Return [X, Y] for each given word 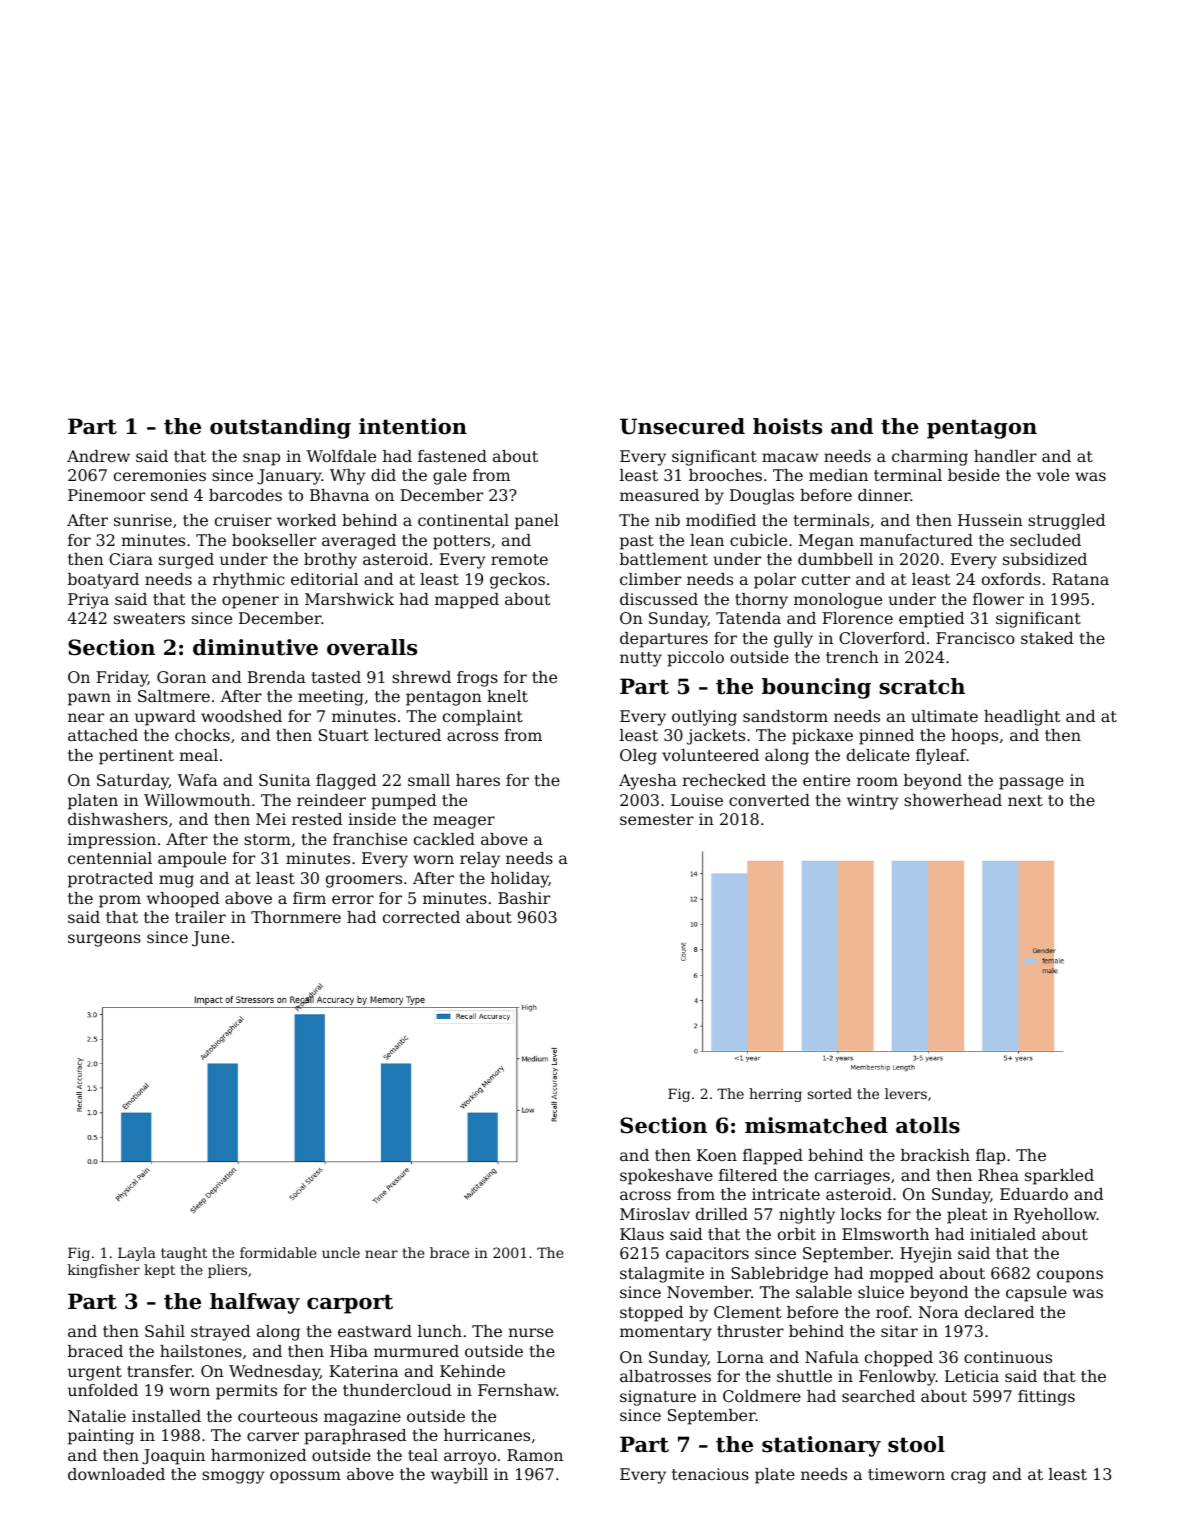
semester [657, 819]
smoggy [233, 1477]
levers [906, 1093]
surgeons [104, 940]
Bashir [524, 898]
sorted [830, 1093]
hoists [787, 426]
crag [968, 1477]
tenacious [710, 1474]
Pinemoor [106, 495]
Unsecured [682, 426]
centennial [110, 858]
